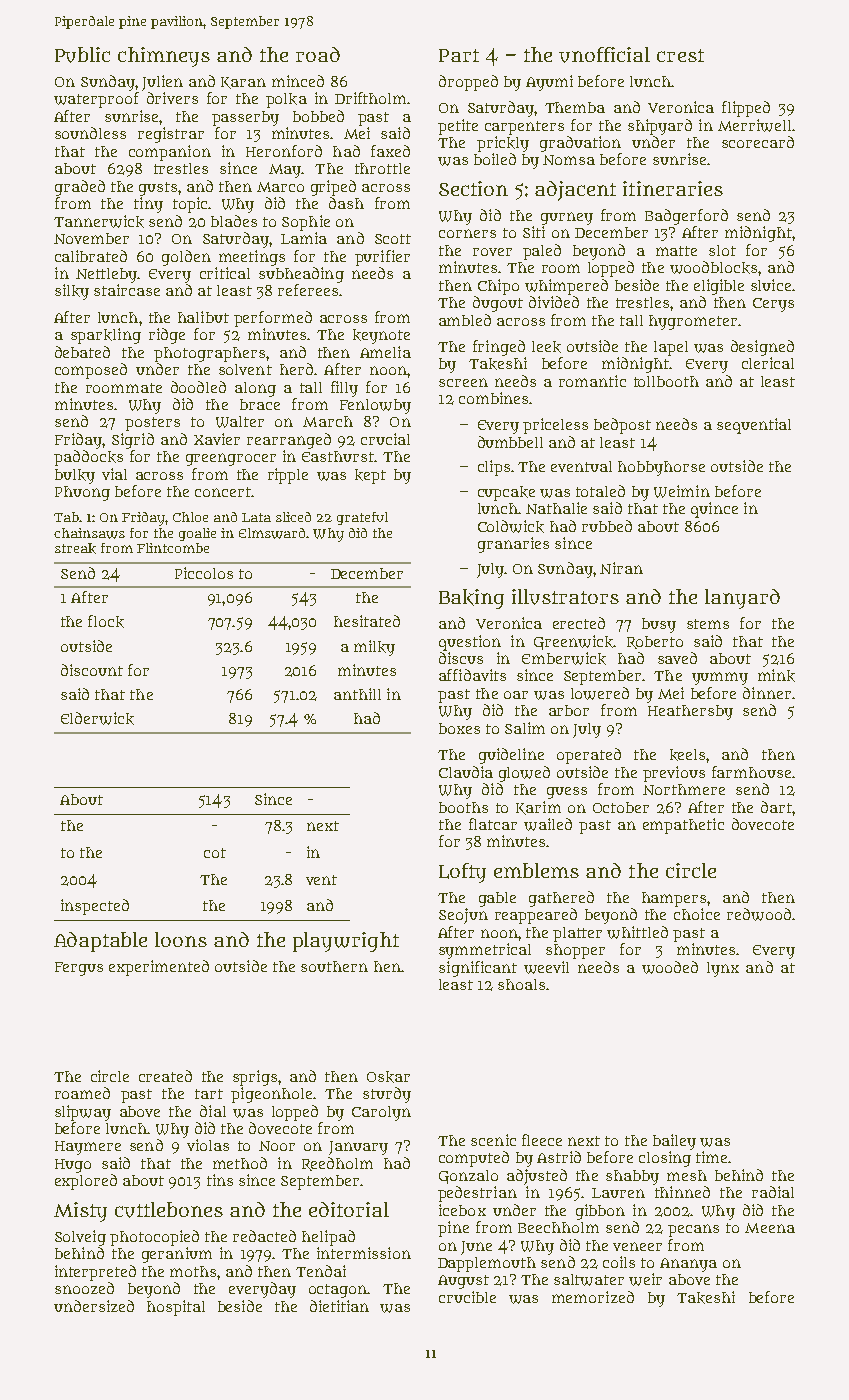 The width and height of the screenshot is (849, 1400). What do you see at coordinates (771, 285) in the screenshot?
I see `sluice` at bounding box center [771, 285].
